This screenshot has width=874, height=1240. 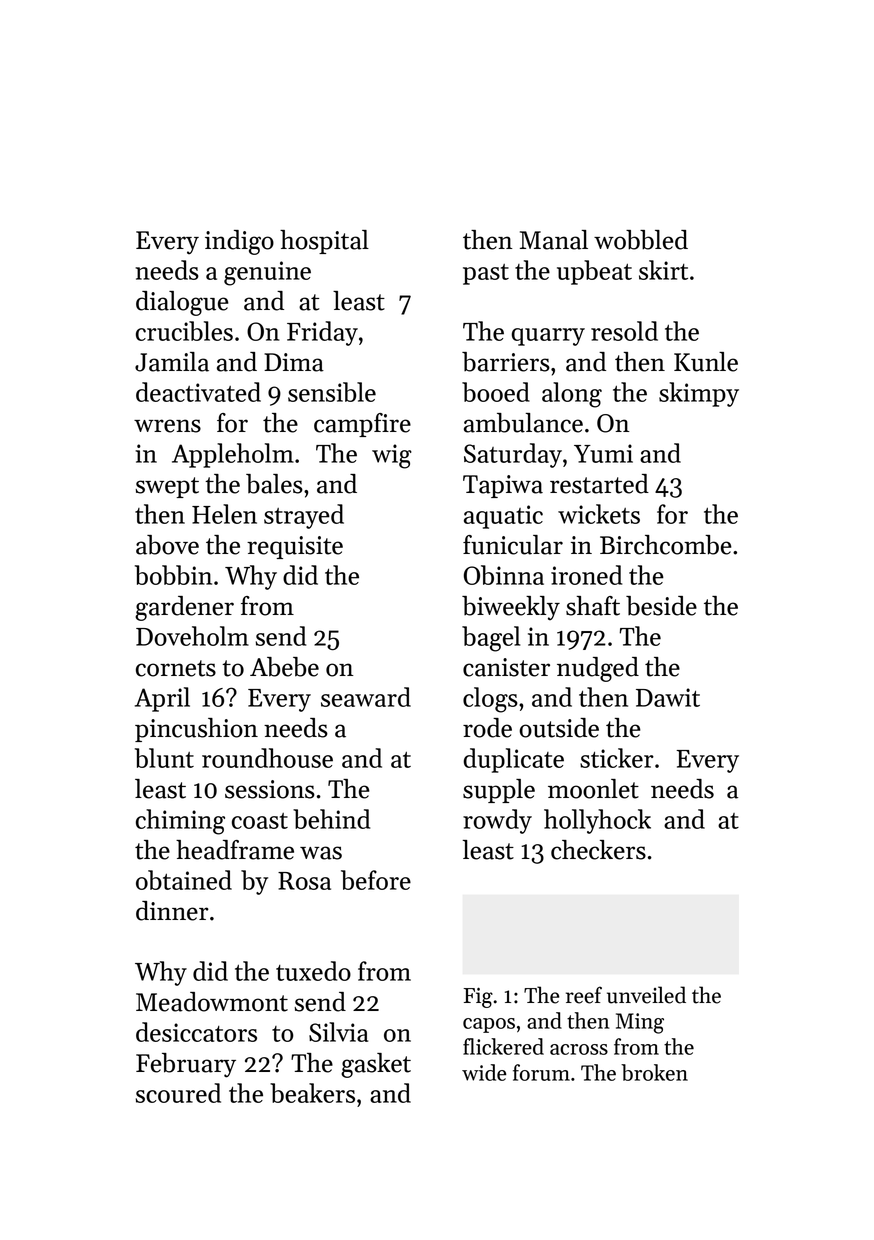 What do you see at coordinates (267, 758) in the screenshot?
I see `roundhouse` at bounding box center [267, 758].
